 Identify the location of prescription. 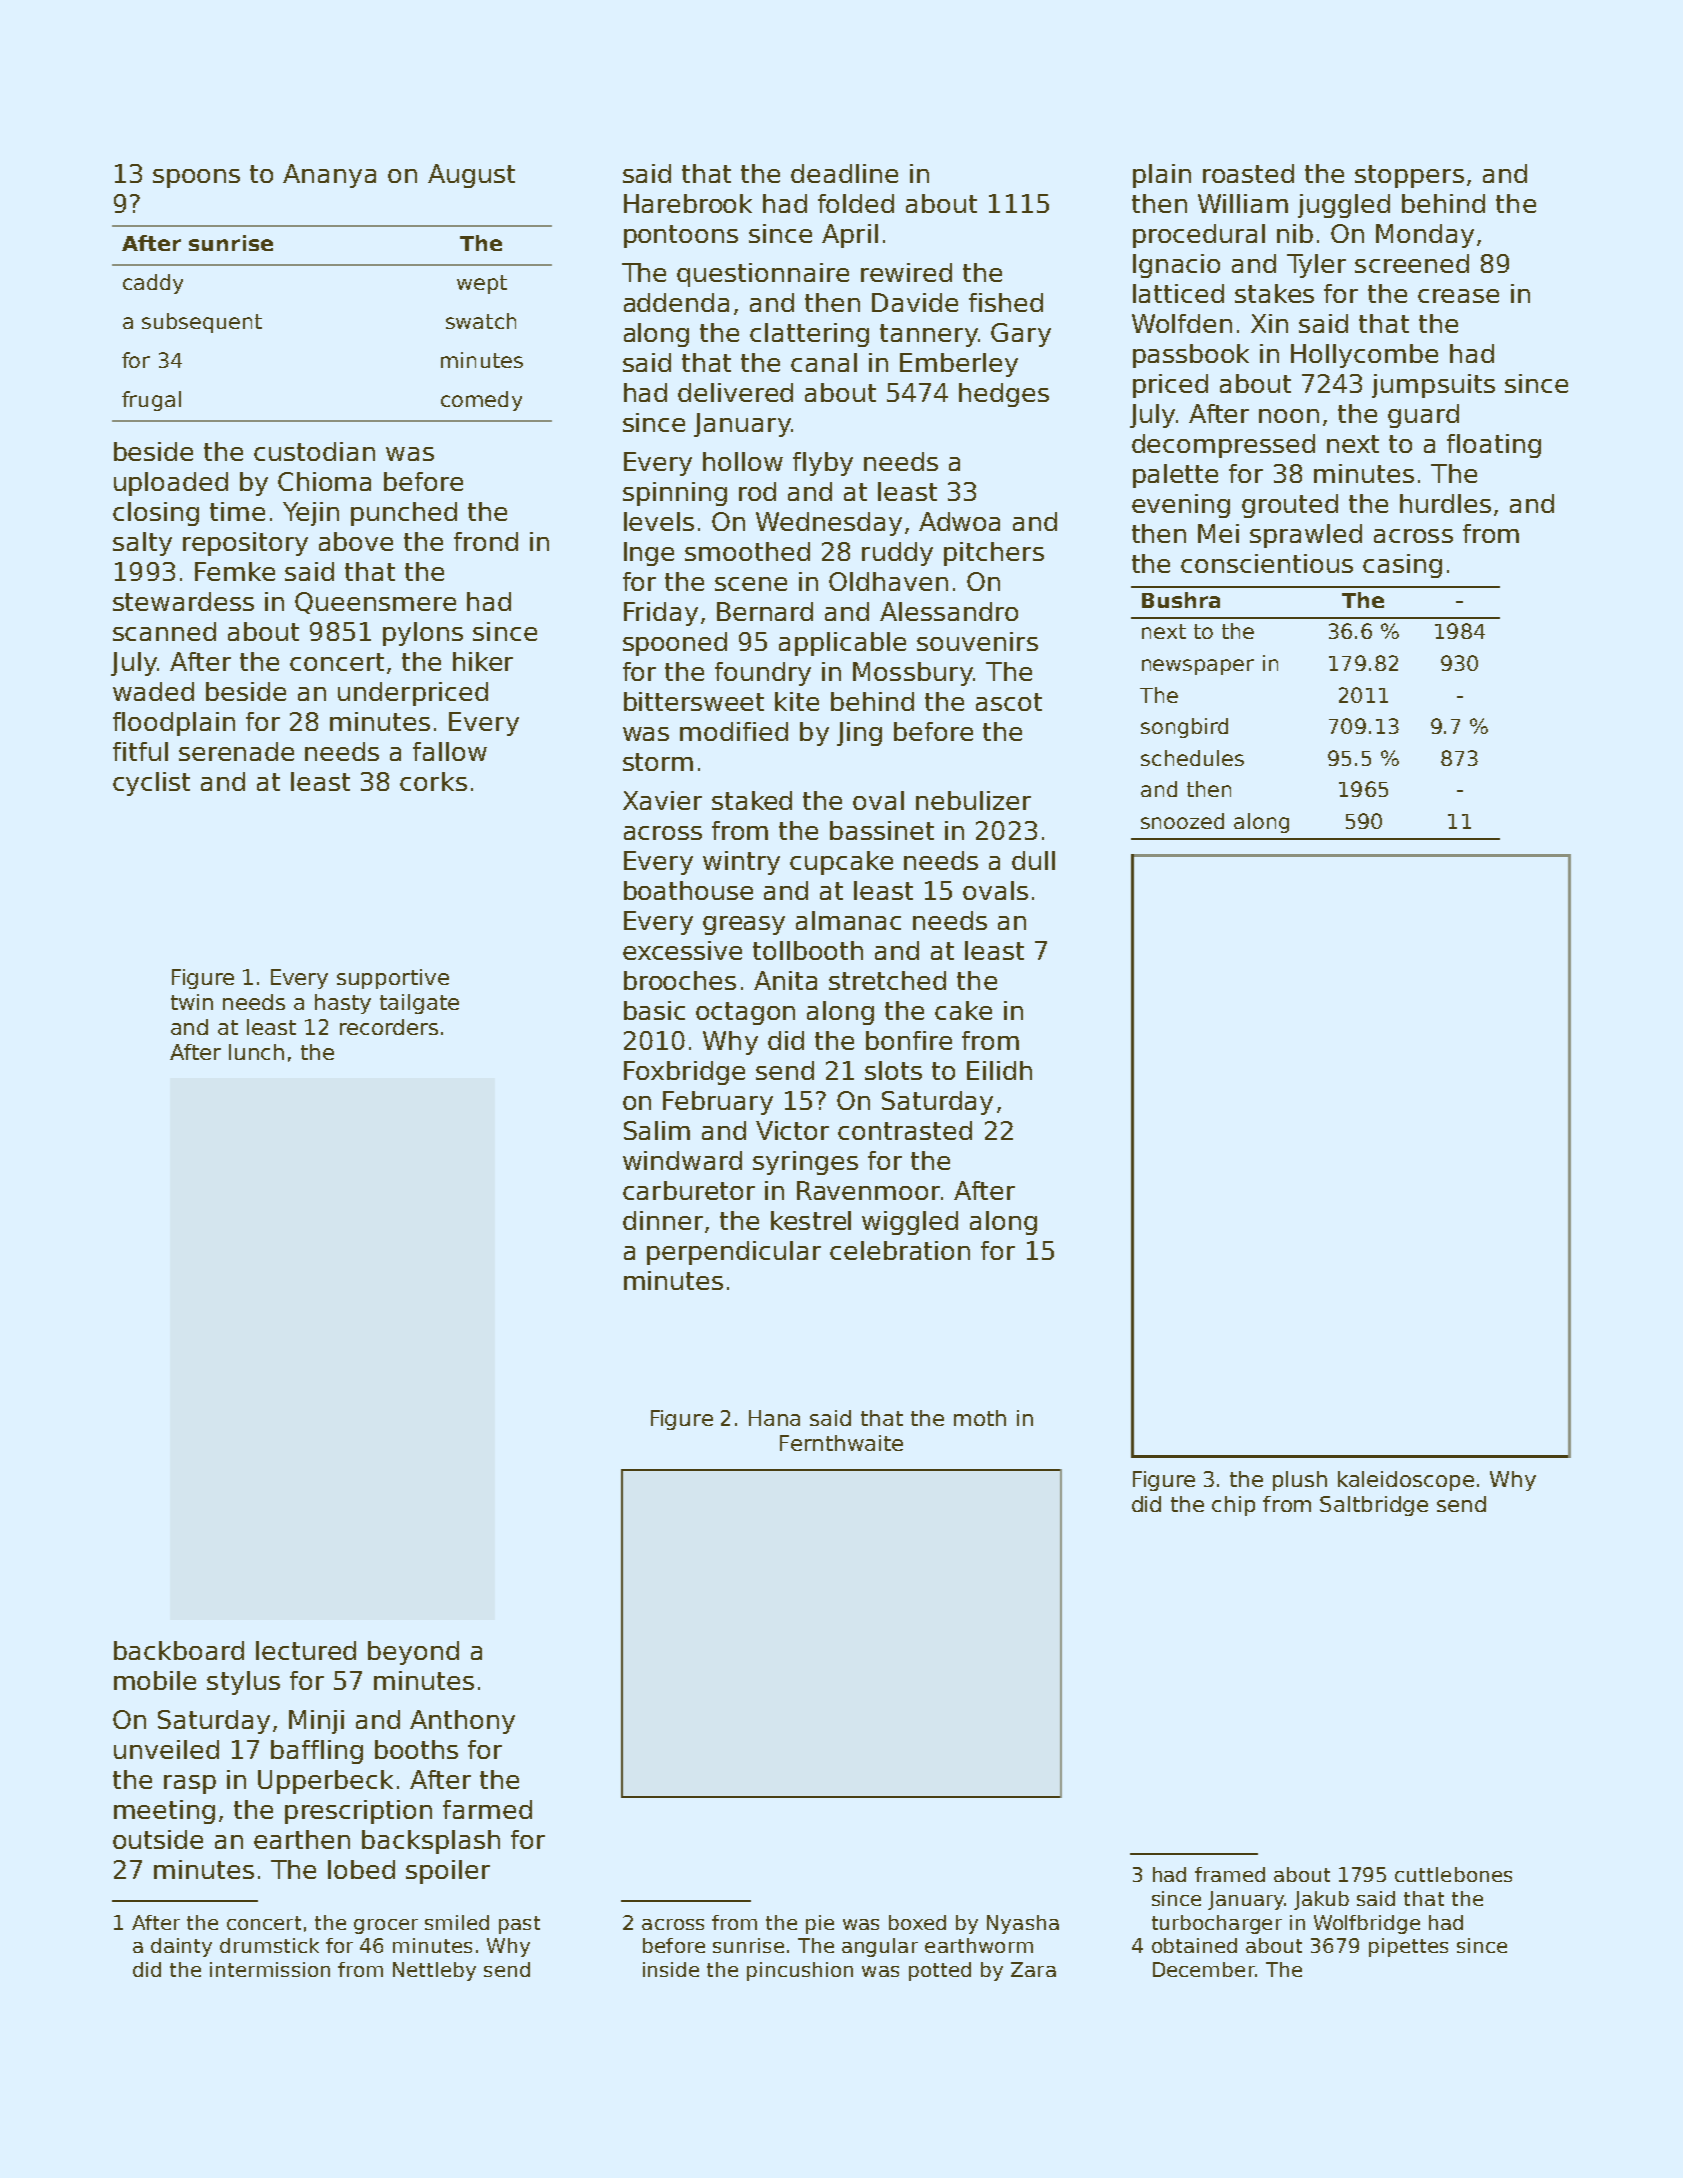
(358, 1812).
